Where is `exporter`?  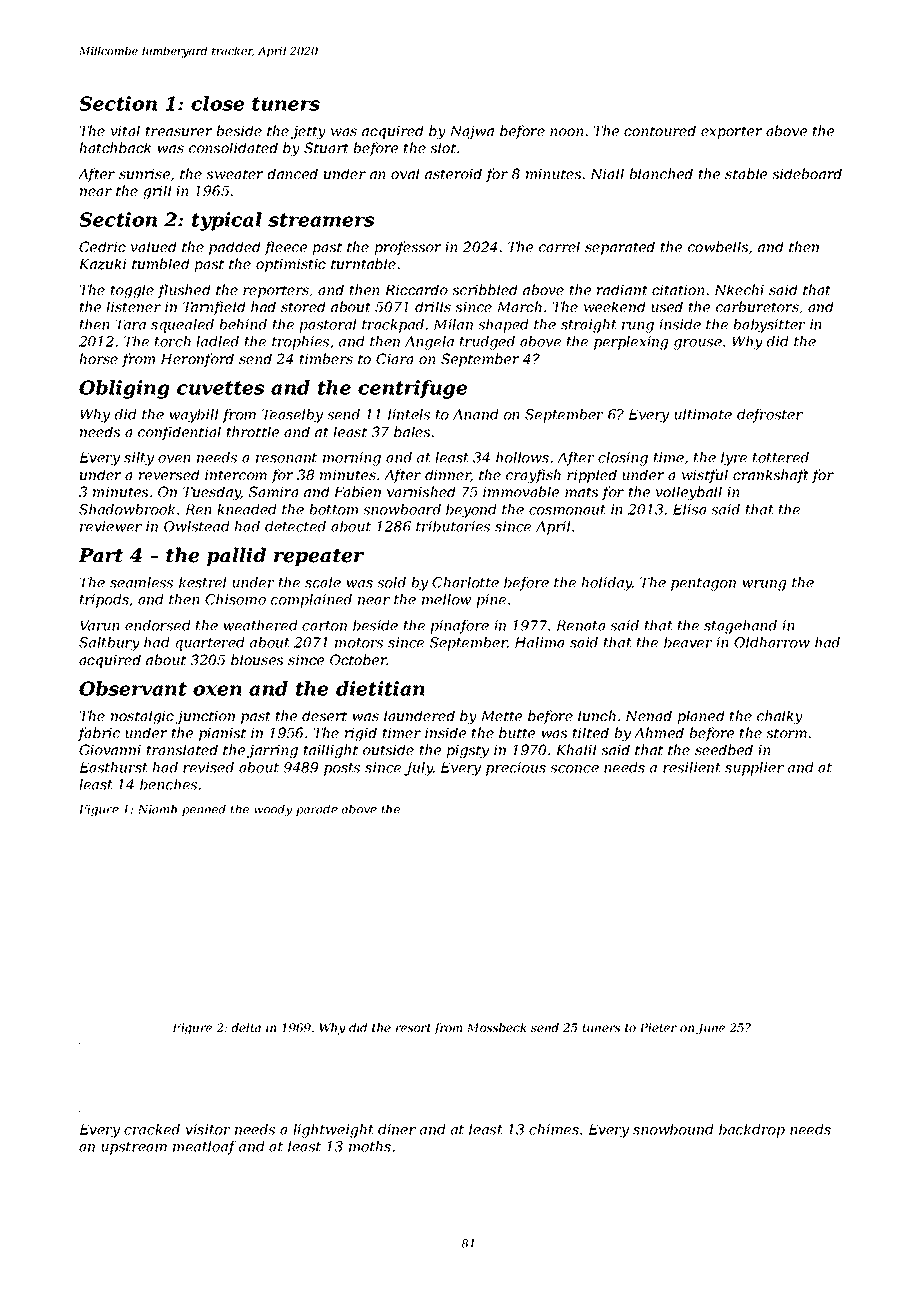 exporter is located at coordinates (732, 132).
